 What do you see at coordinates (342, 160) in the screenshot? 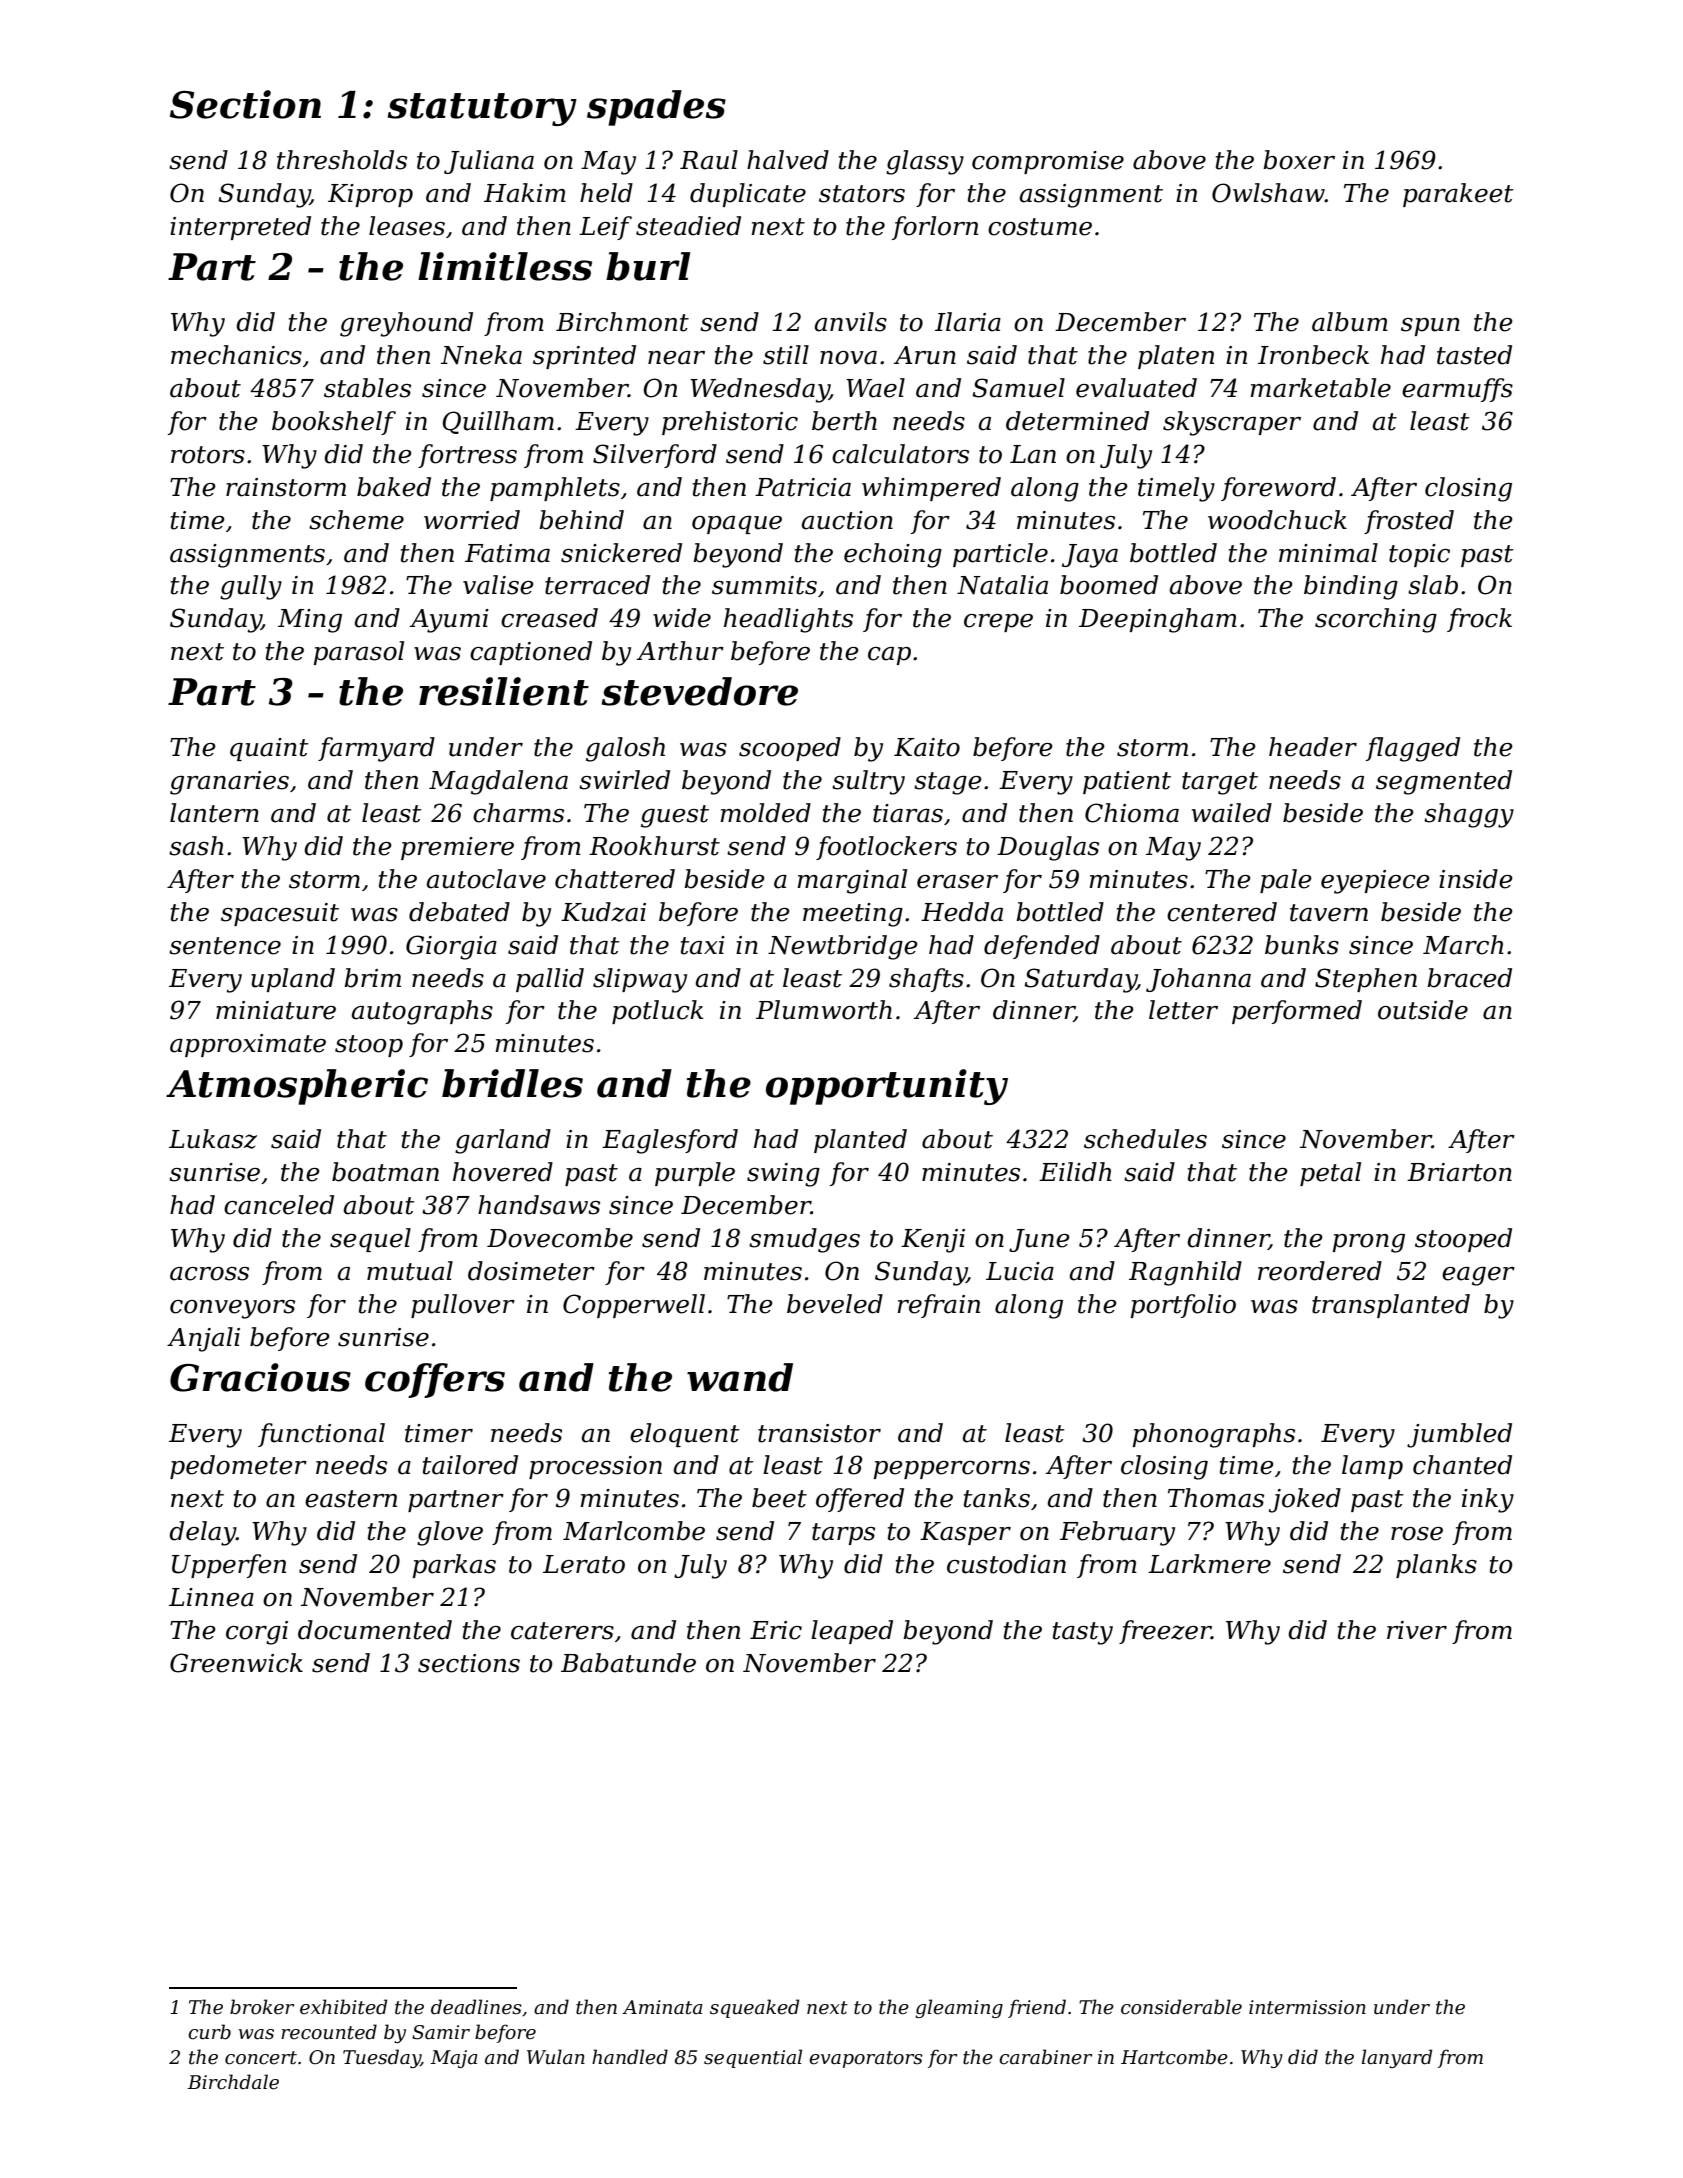
I see `thresholds` at bounding box center [342, 160].
